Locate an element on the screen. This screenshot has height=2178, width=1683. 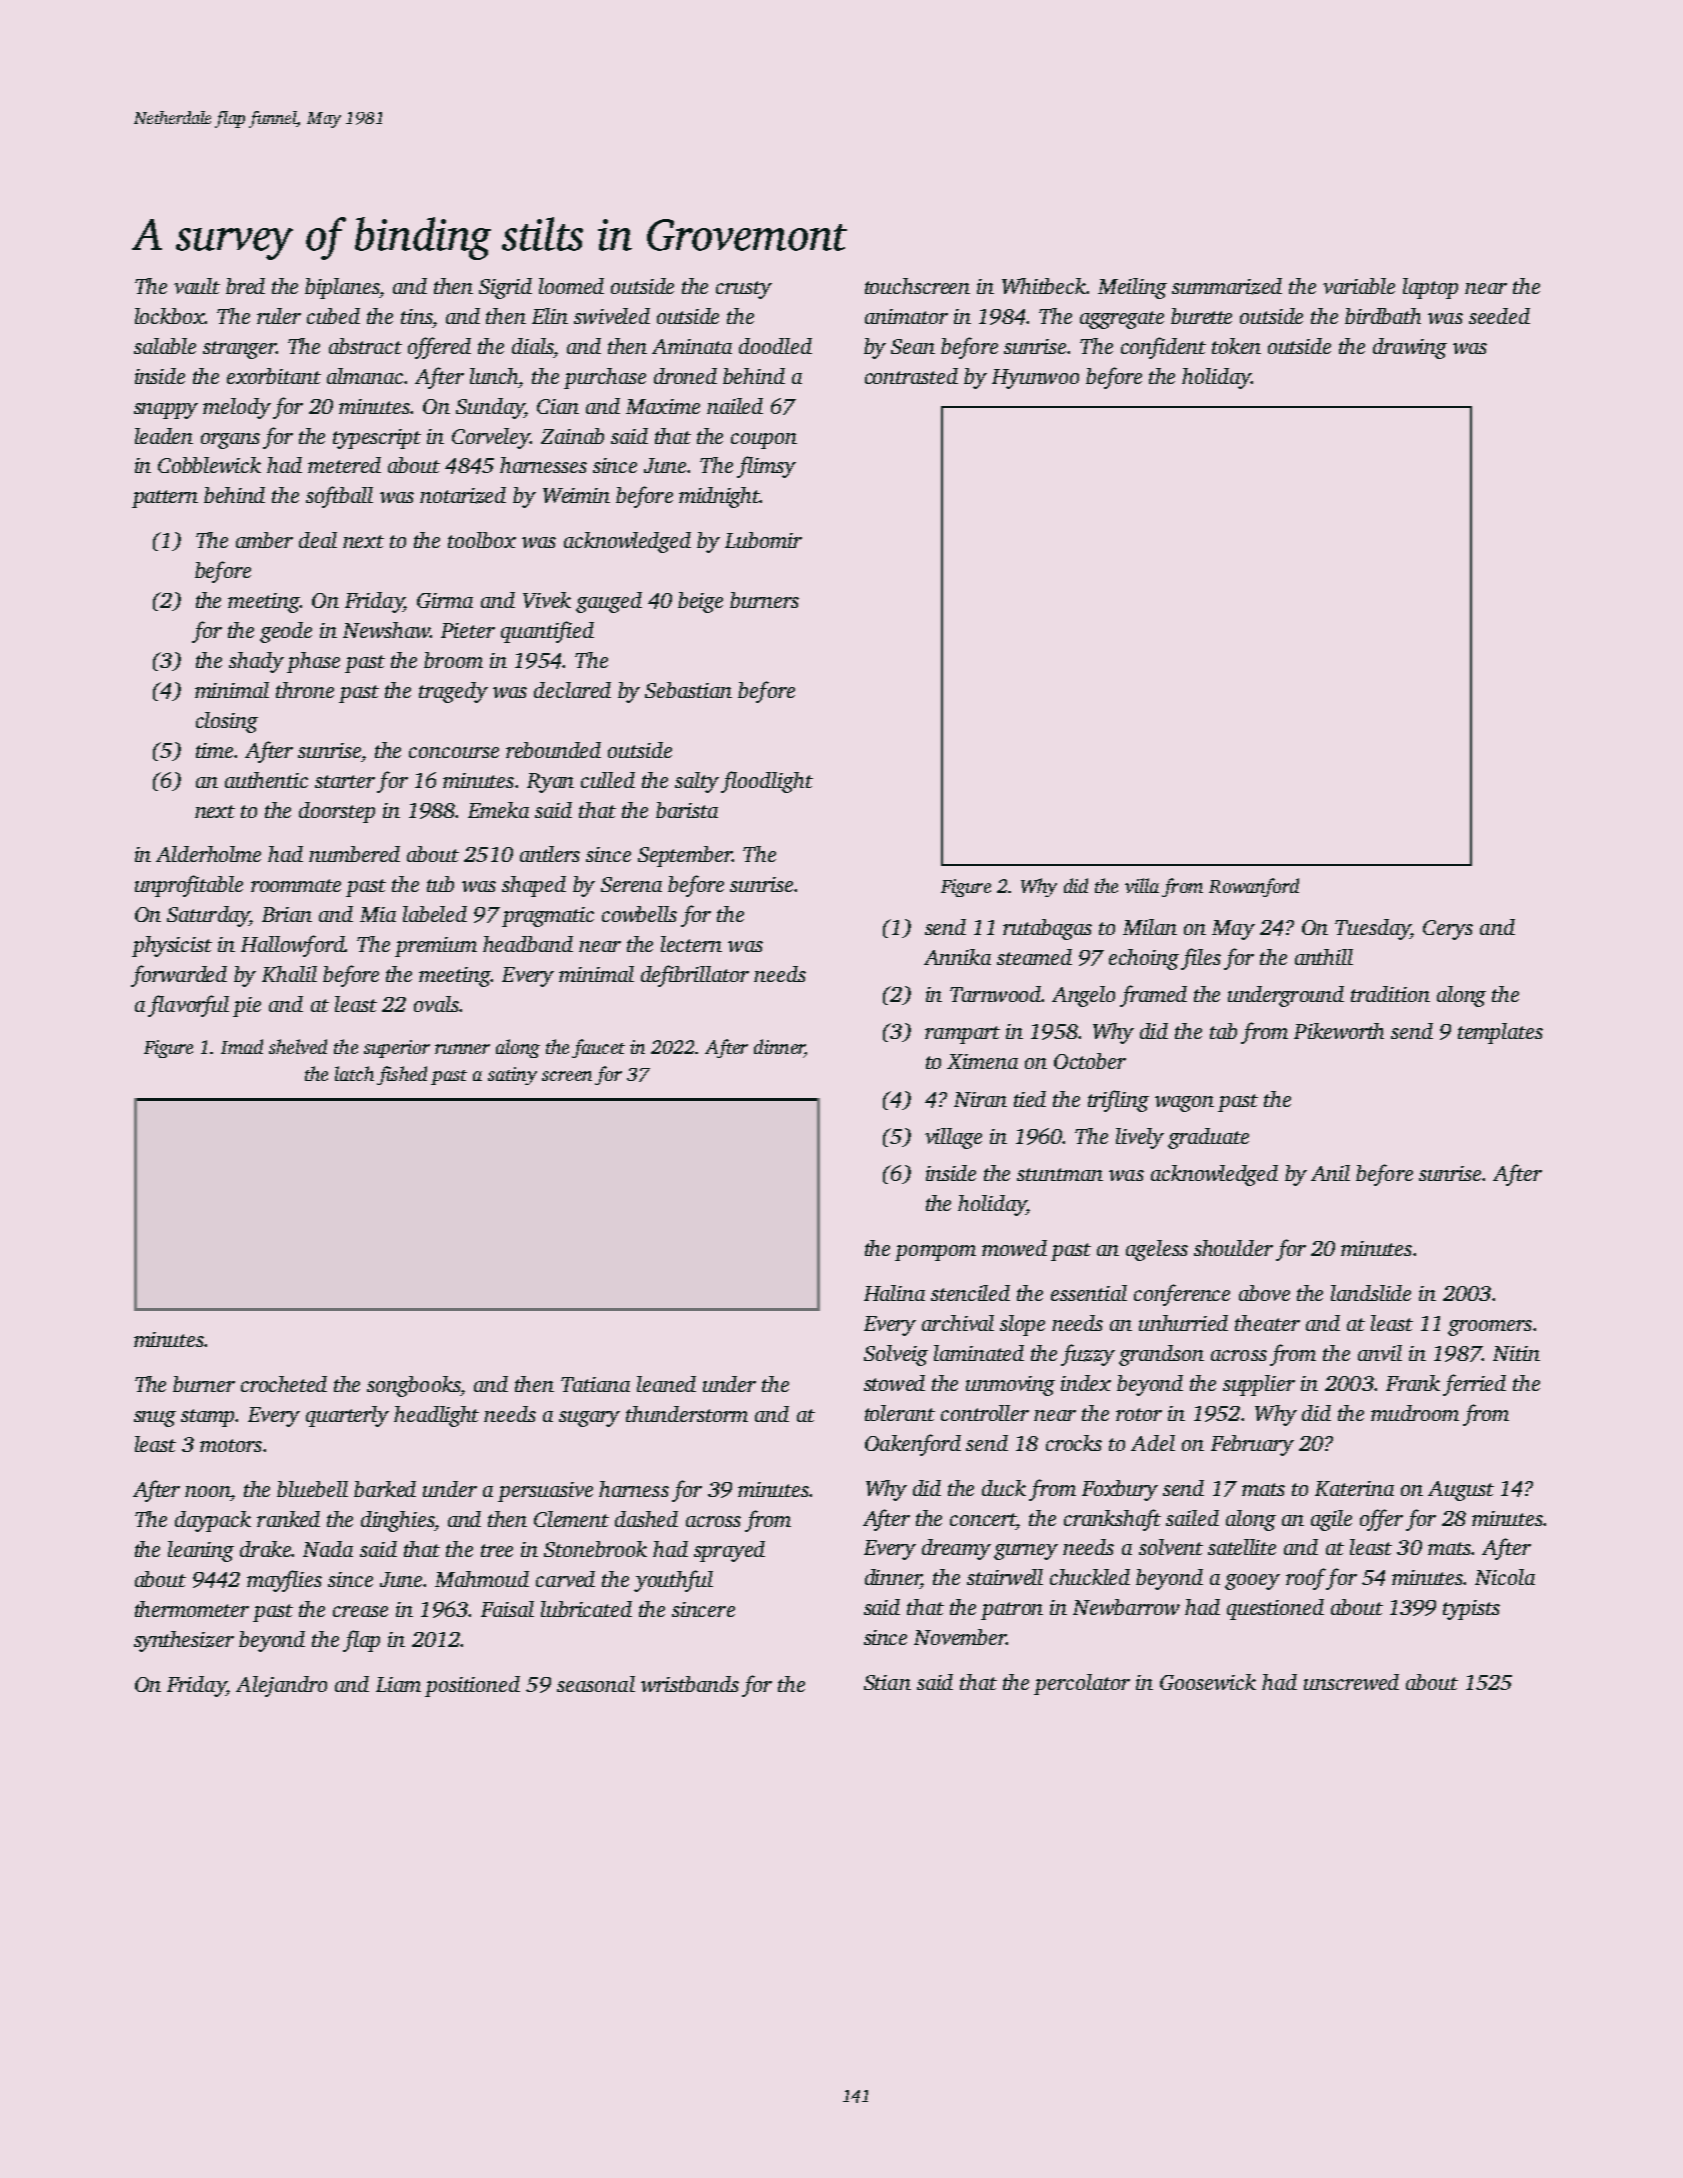
solvent is located at coordinates (1171, 1547).
